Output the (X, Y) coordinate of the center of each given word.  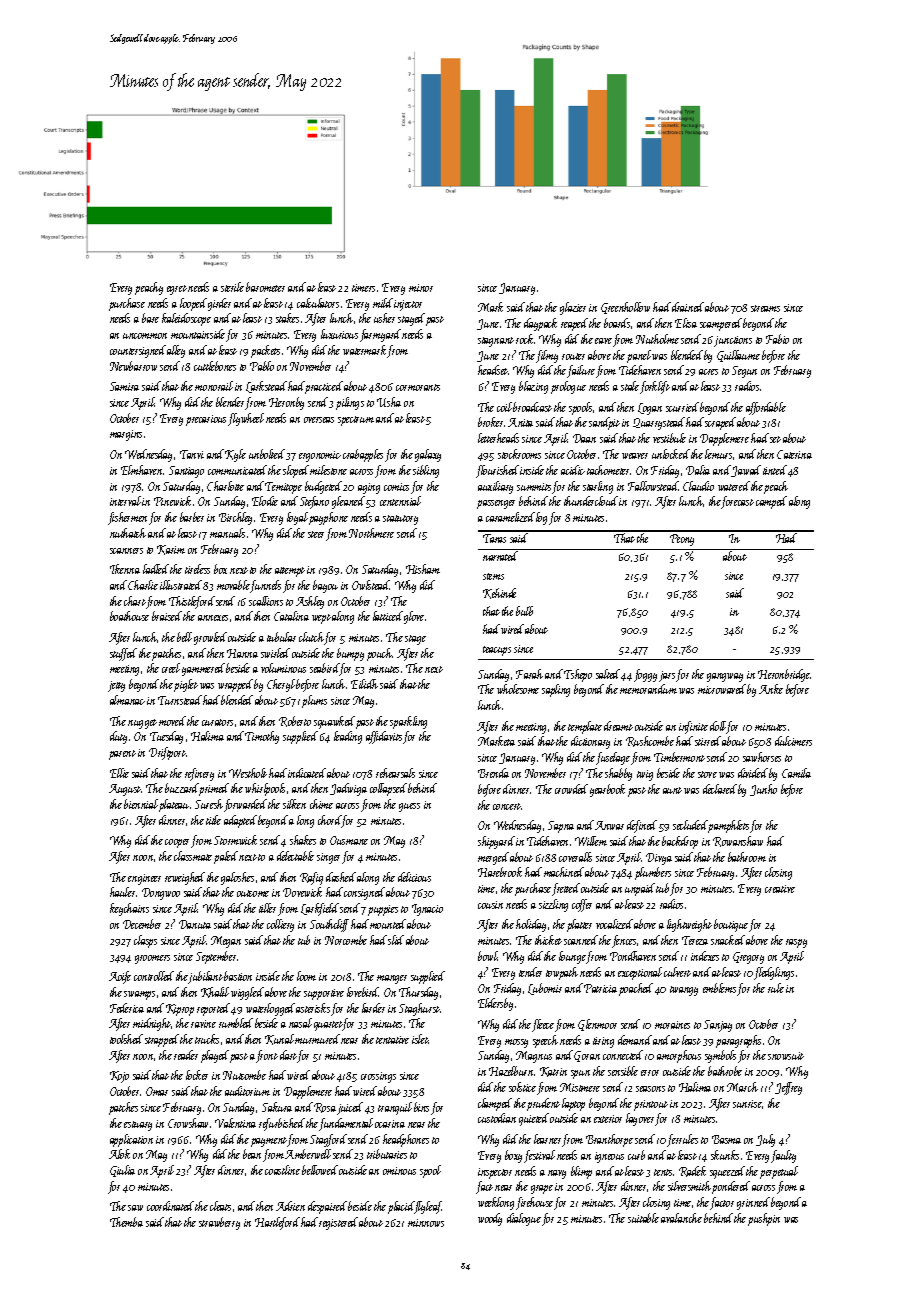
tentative (392, 1040)
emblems (719, 988)
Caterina (794, 454)
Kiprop (180, 1010)
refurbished (282, 1124)
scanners (126, 551)
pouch (380, 654)
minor (421, 288)
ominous (399, 1171)
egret (177, 290)
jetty (116, 686)
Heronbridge (784, 675)
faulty (783, 1156)
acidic (573, 470)
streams (765, 308)
